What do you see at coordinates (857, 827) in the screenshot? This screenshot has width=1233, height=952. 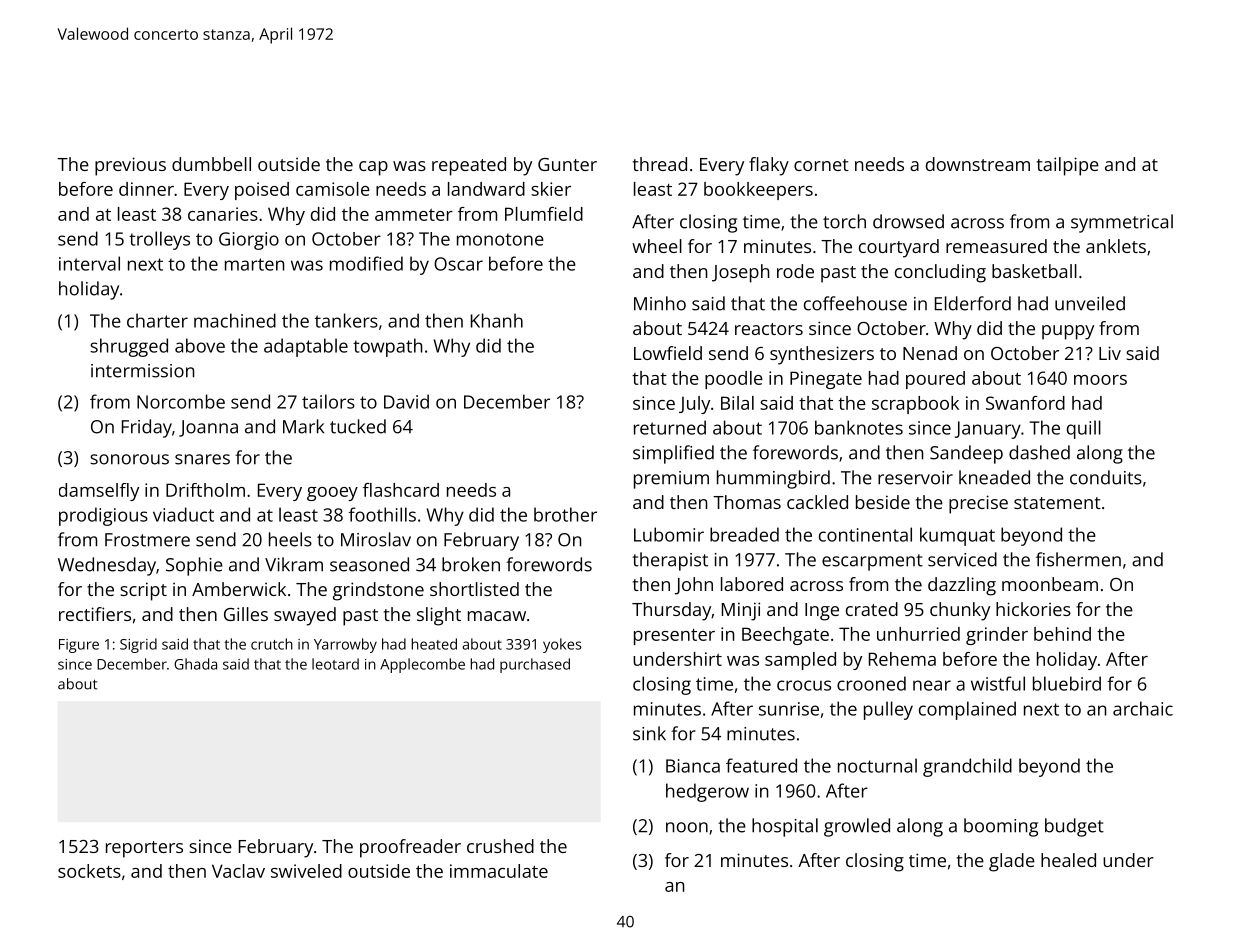 I see `growled` at bounding box center [857, 827].
